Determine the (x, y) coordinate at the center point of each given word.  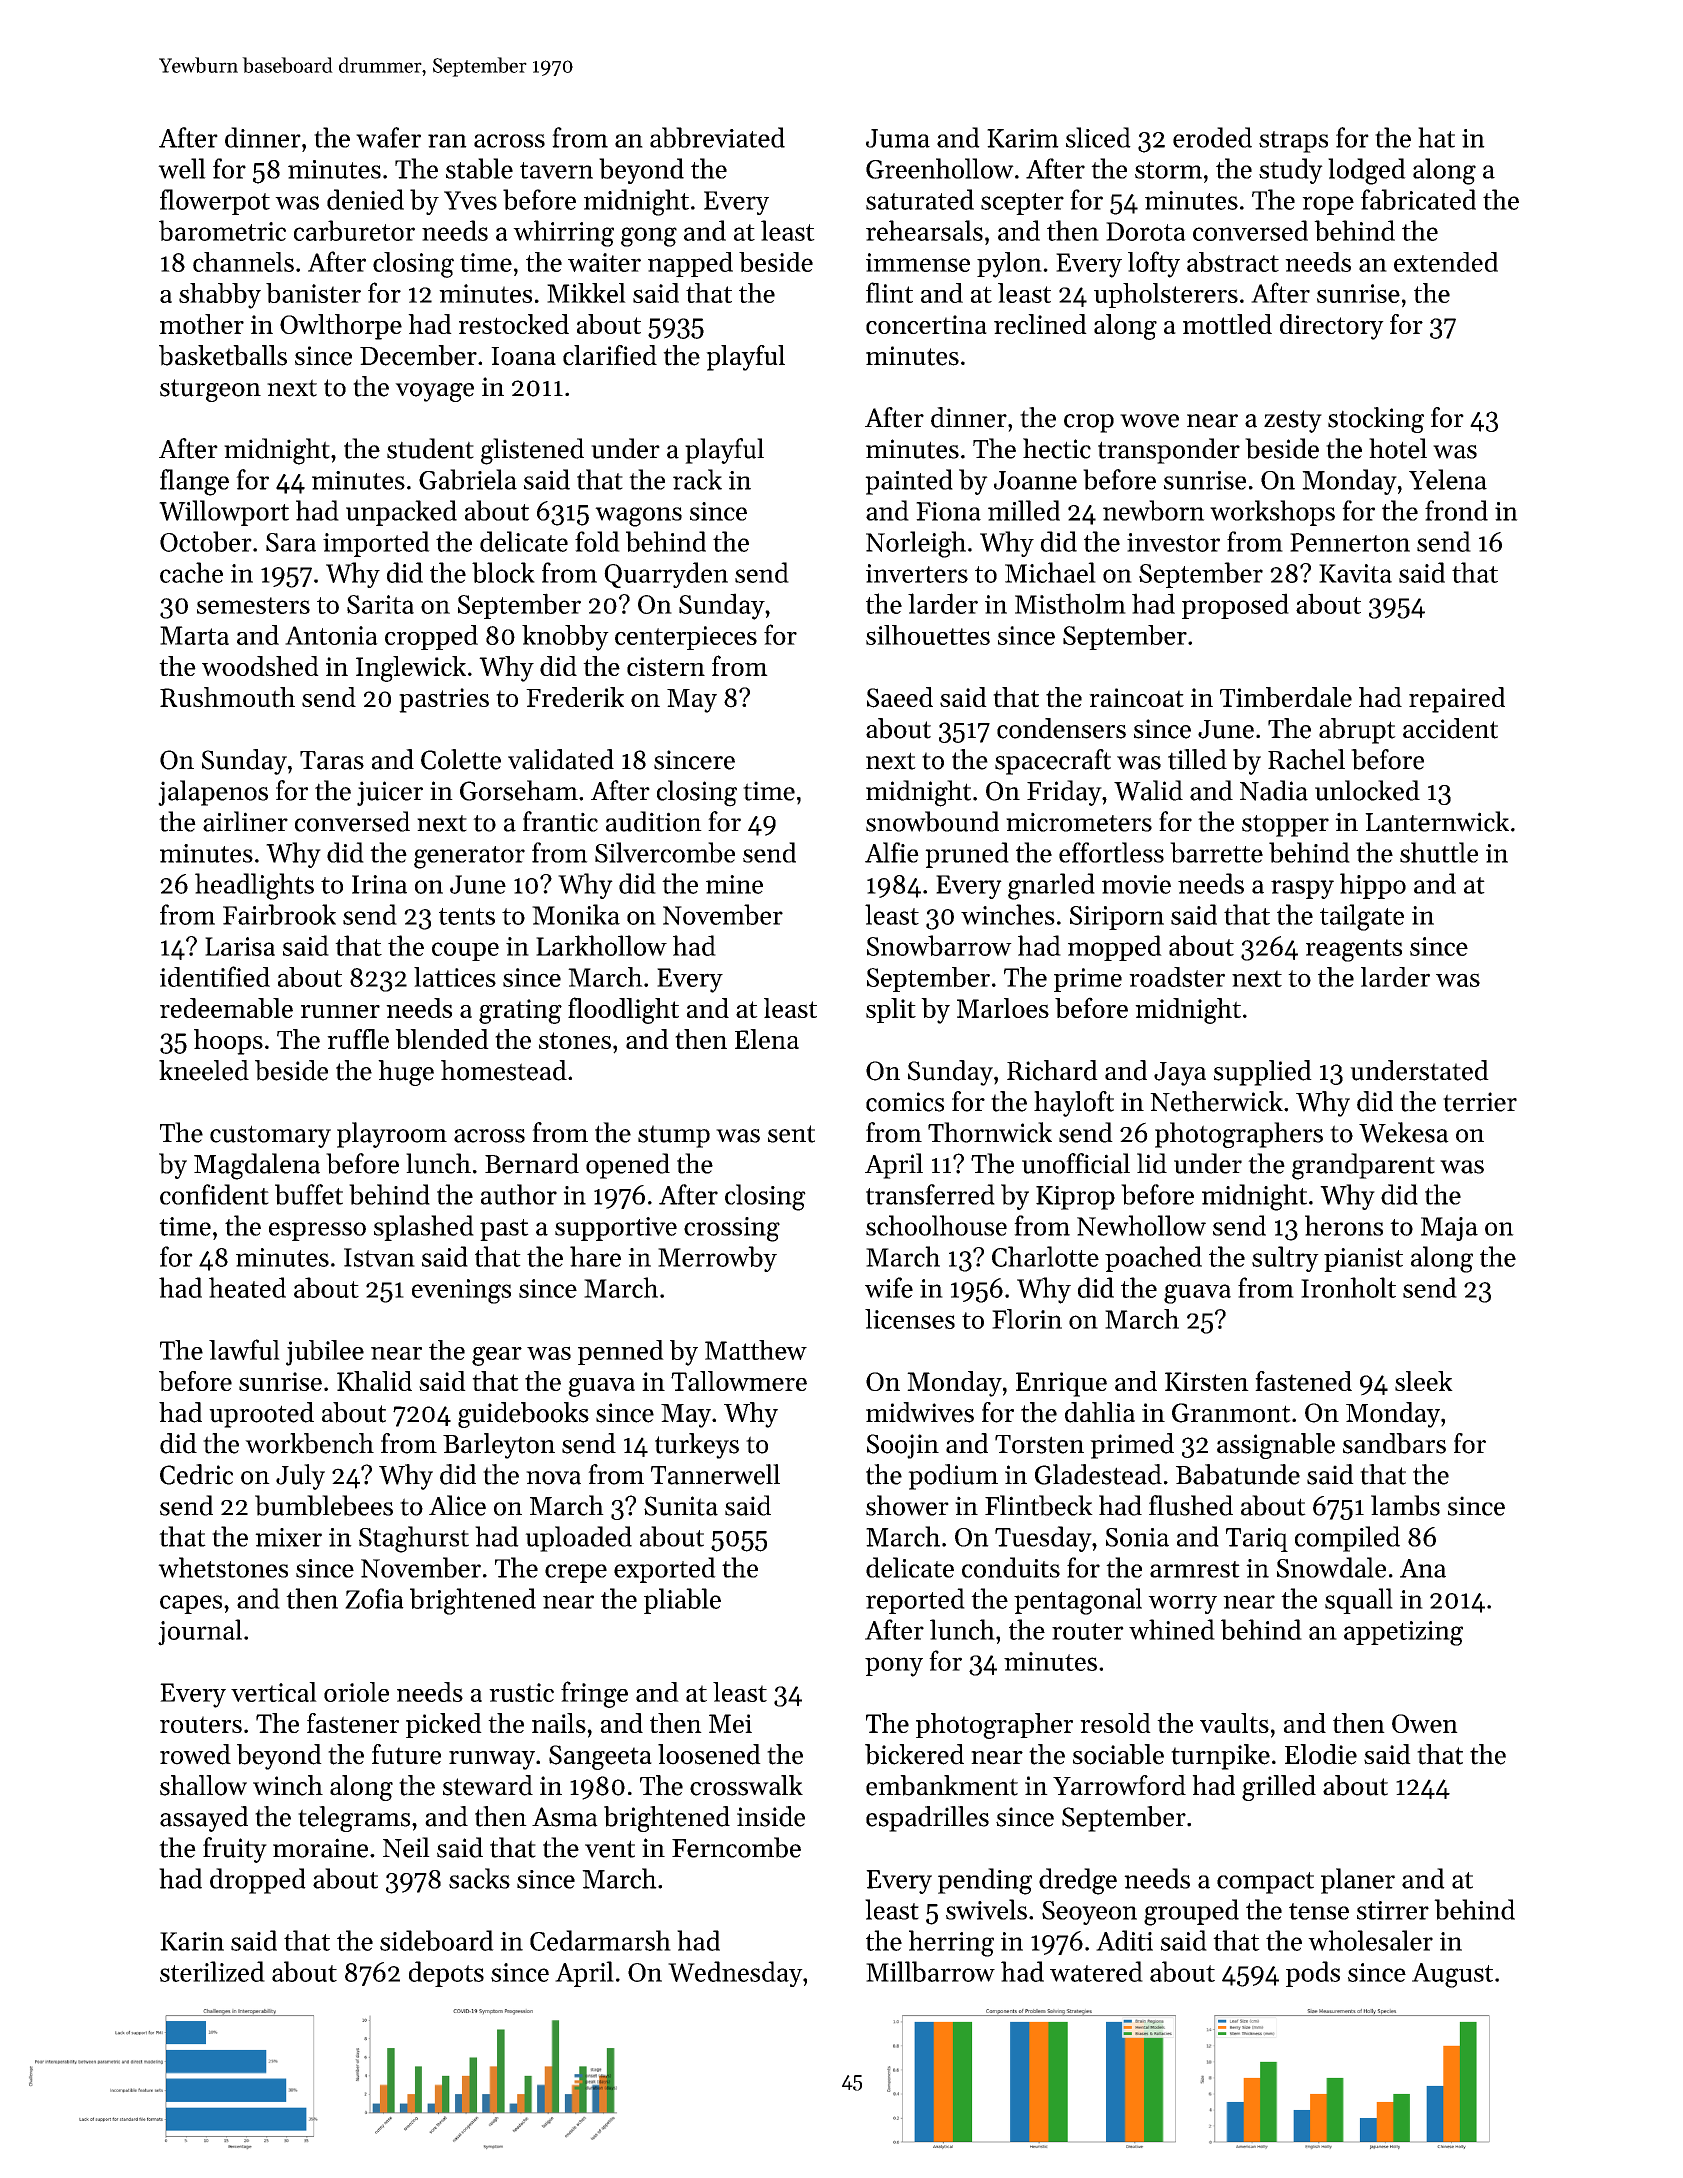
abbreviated (717, 137)
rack (697, 479)
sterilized (212, 1971)
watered (1096, 1971)
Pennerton (1350, 542)
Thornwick (990, 1132)
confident (214, 1194)
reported (915, 1601)
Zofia (374, 1598)
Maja (1449, 1229)
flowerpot (215, 202)
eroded (1212, 137)
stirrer (1393, 1910)
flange (194, 482)
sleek (1424, 1381)
